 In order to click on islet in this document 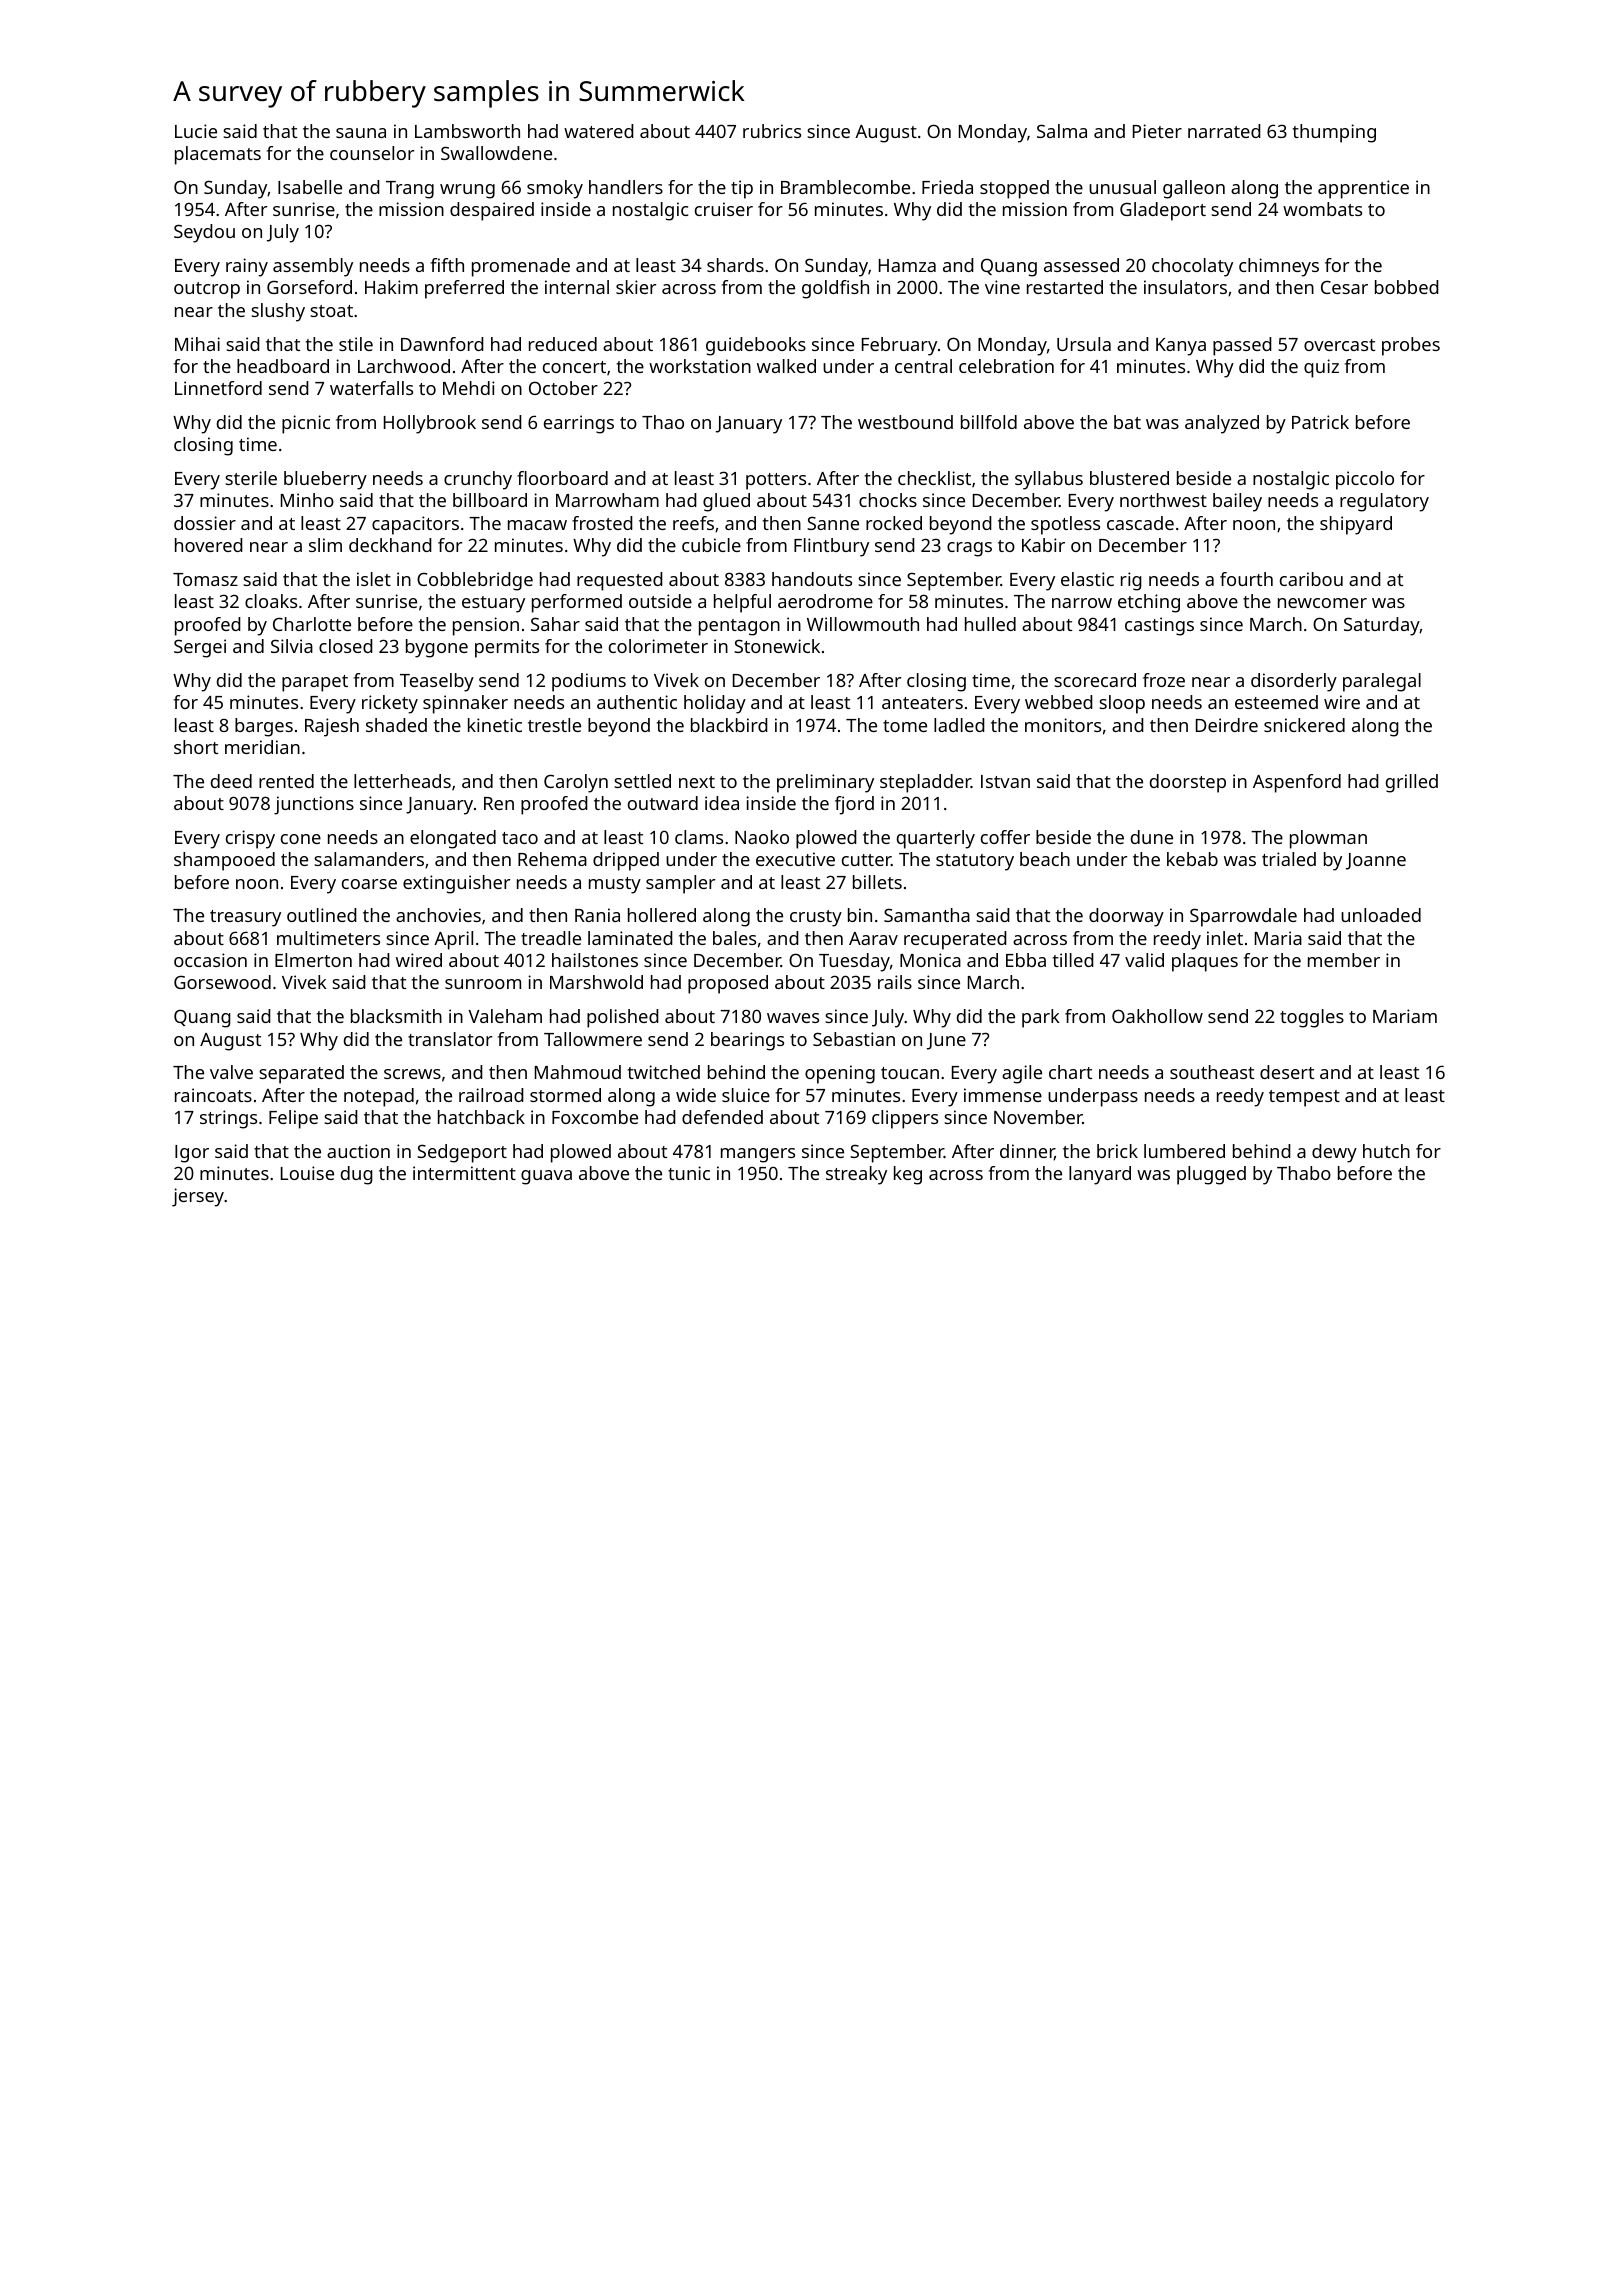, I will do `click(374, 579)`.
